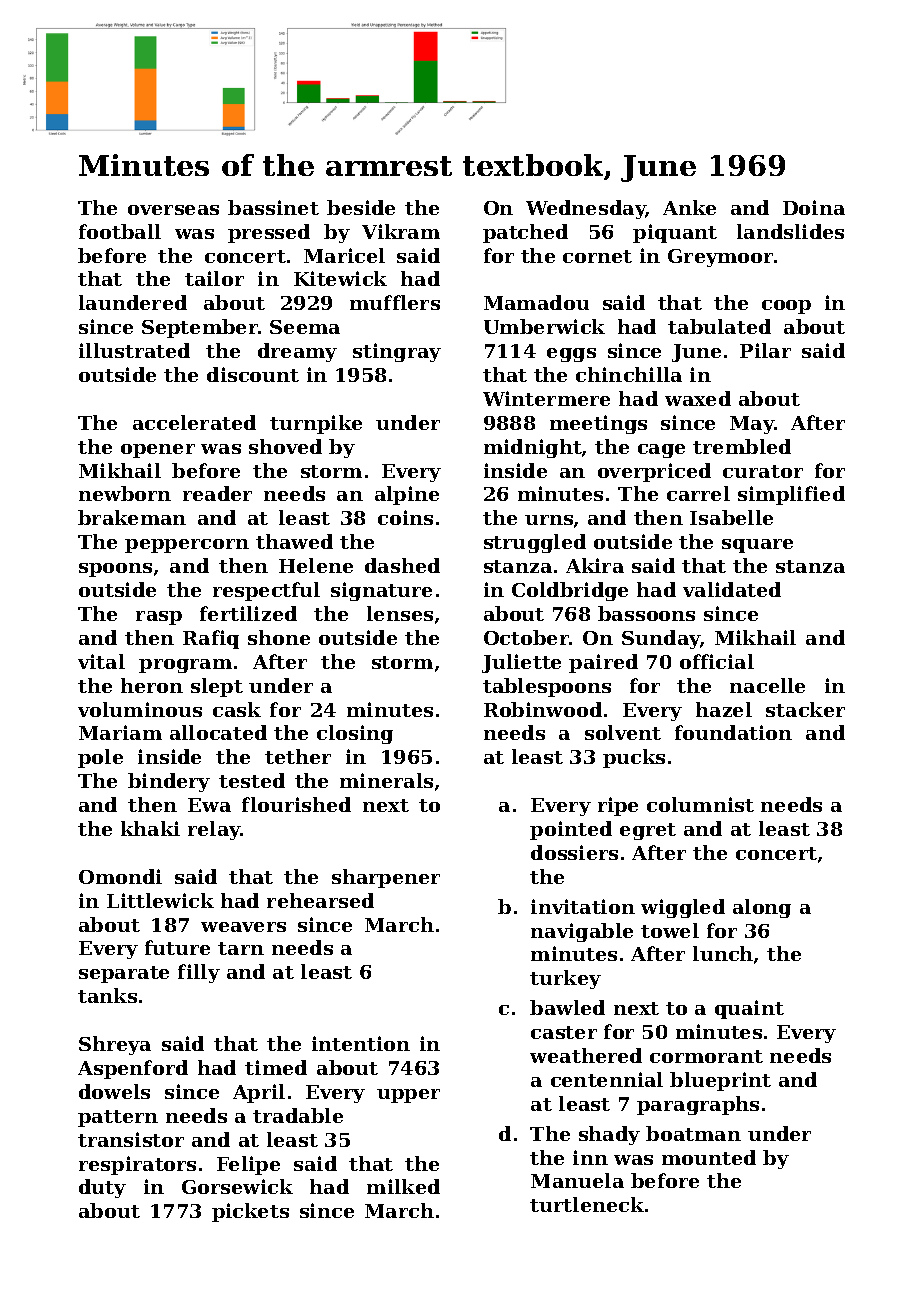 This screenshot has width=924, height=1311. I want to click on beside, so click(361, 207).
